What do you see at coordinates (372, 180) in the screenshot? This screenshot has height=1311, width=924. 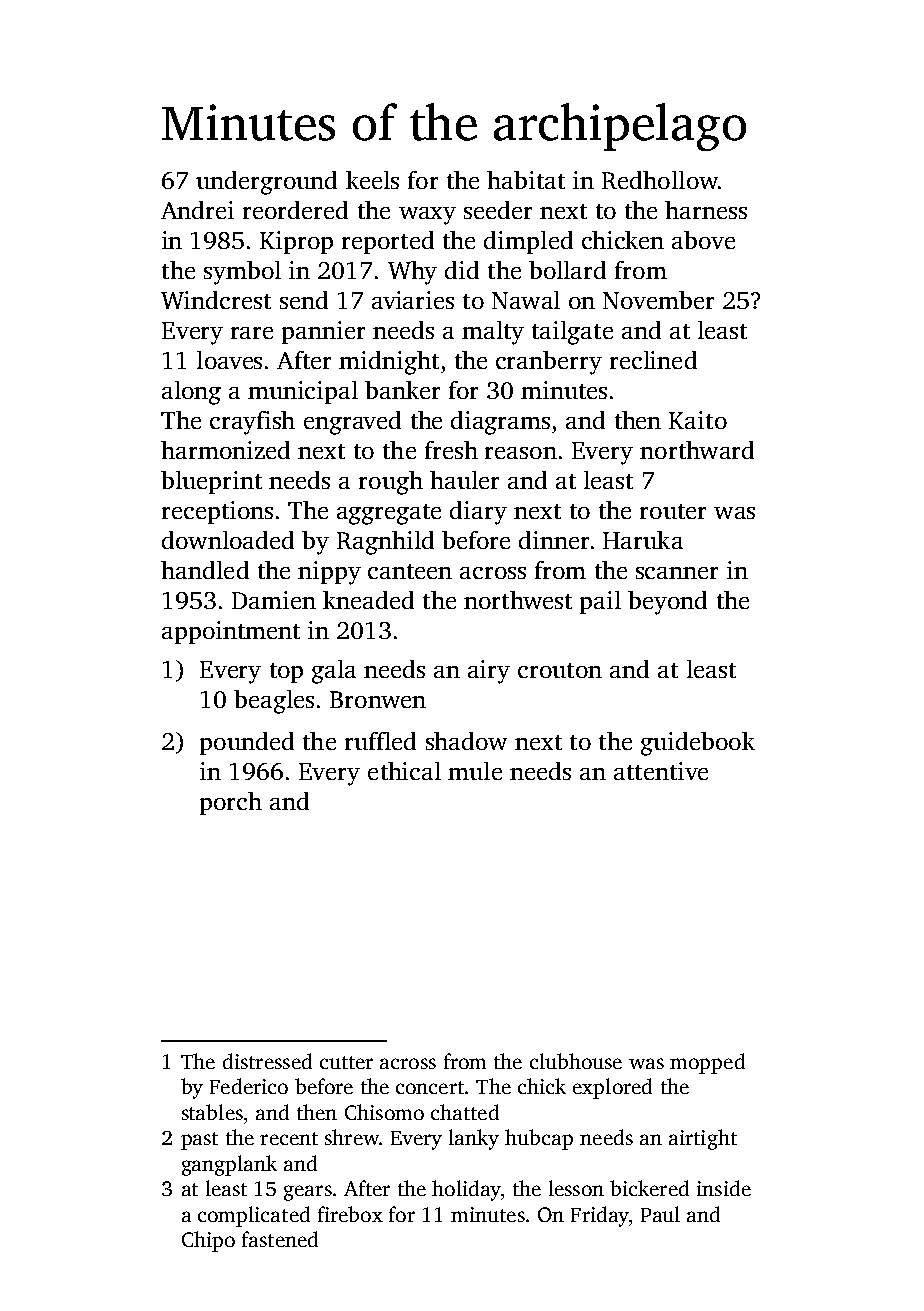 I see `keels` at bounding box center [372, 180].
